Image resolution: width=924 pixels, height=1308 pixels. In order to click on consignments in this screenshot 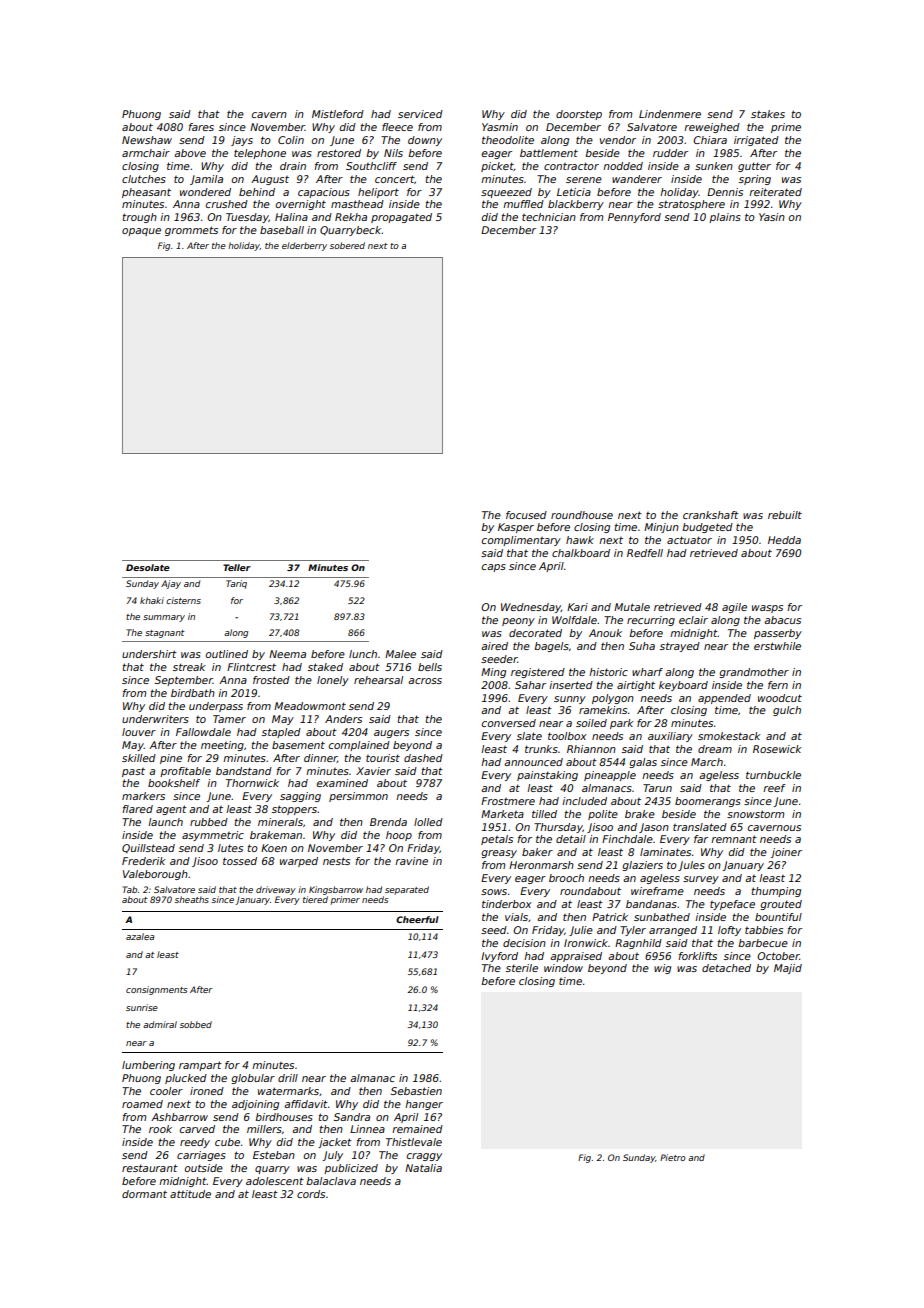, I will do `click(157, 990)`.
